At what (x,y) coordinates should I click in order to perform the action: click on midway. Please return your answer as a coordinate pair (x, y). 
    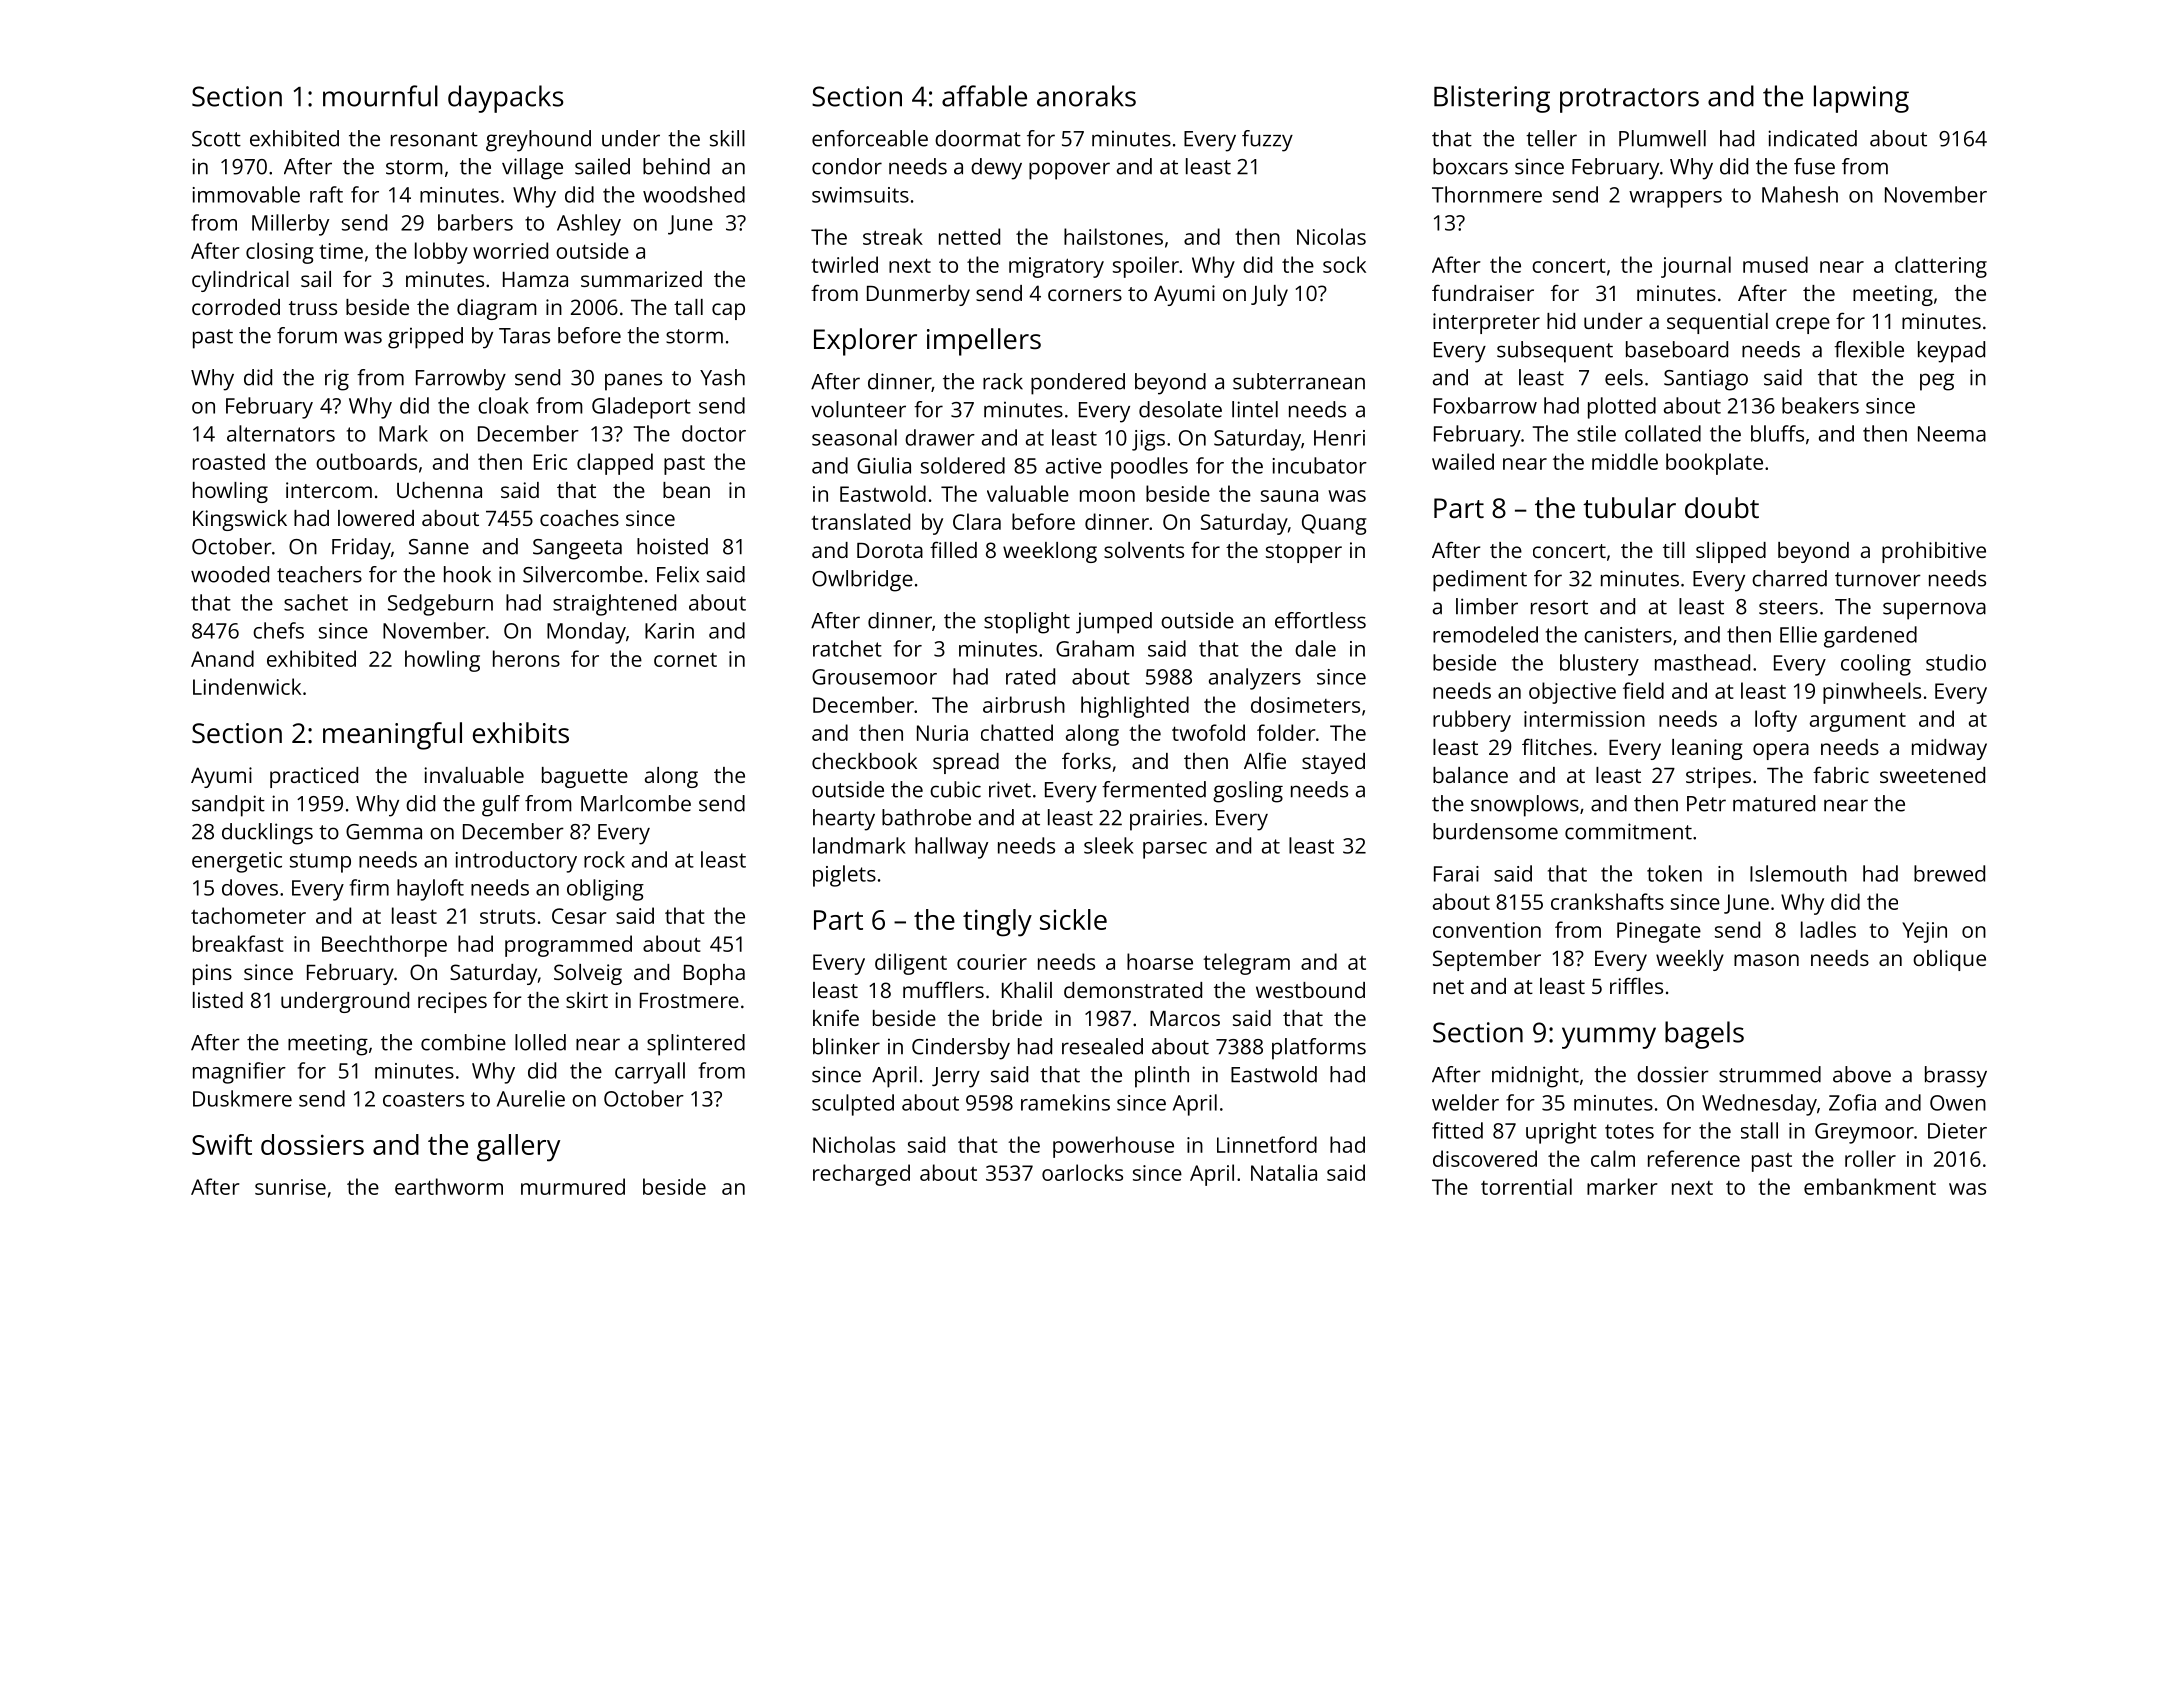
    Looking at the image, I should click on (1949, 749).
